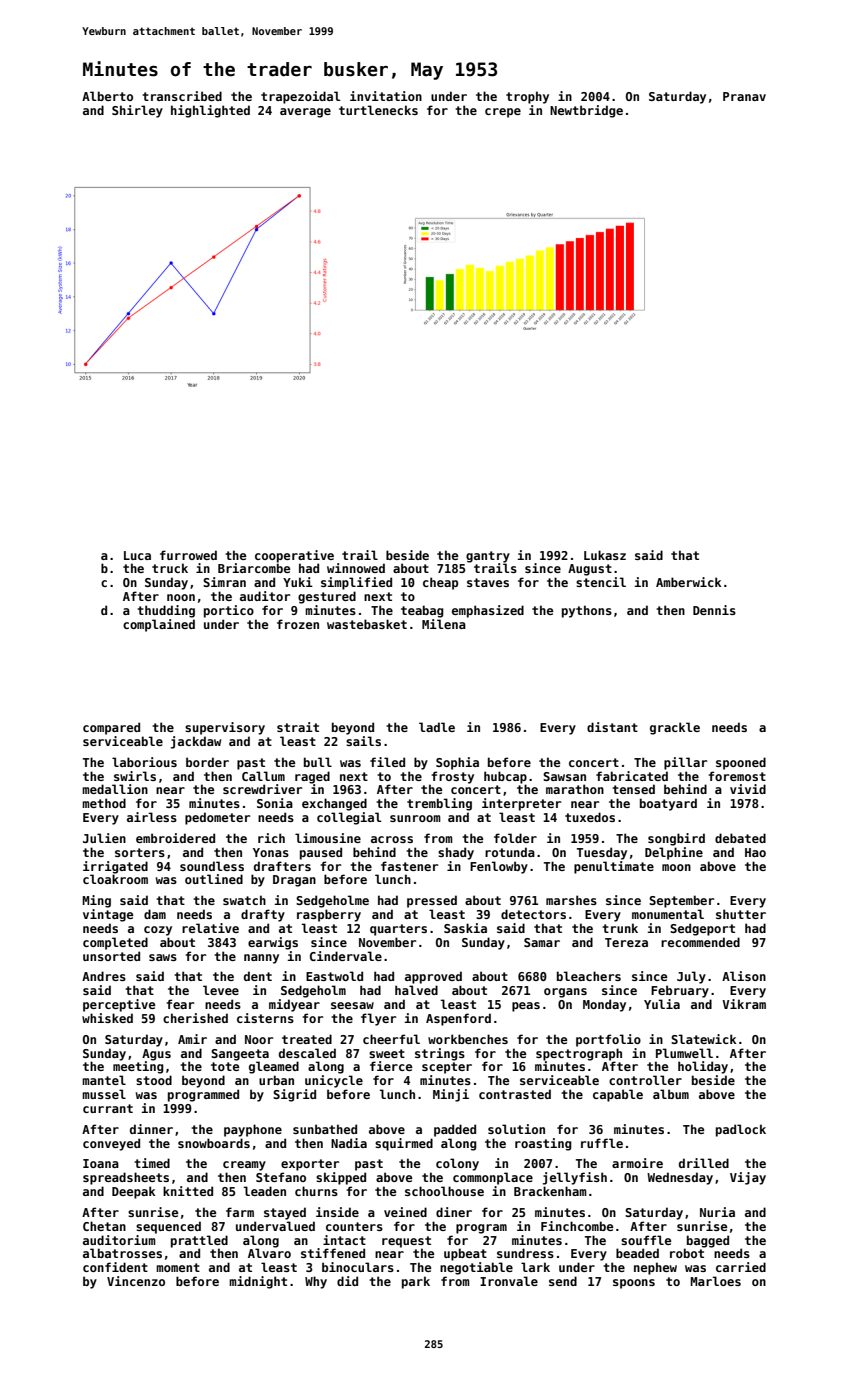  Describe the element at coordinates (210, 111) in the image. I see `highlighted` at that location.
